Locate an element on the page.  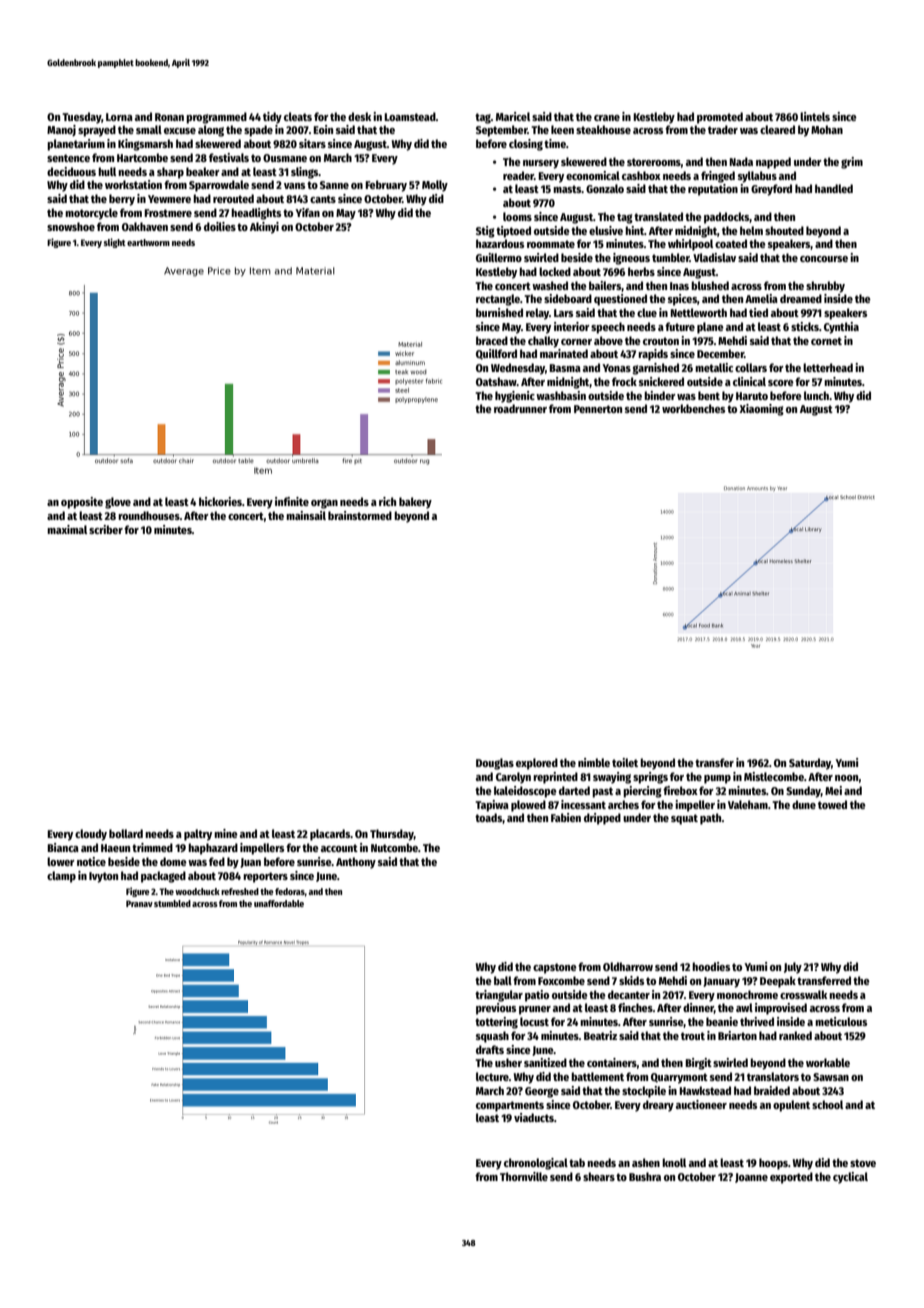
bakery is located at coordinates (415, 503).
